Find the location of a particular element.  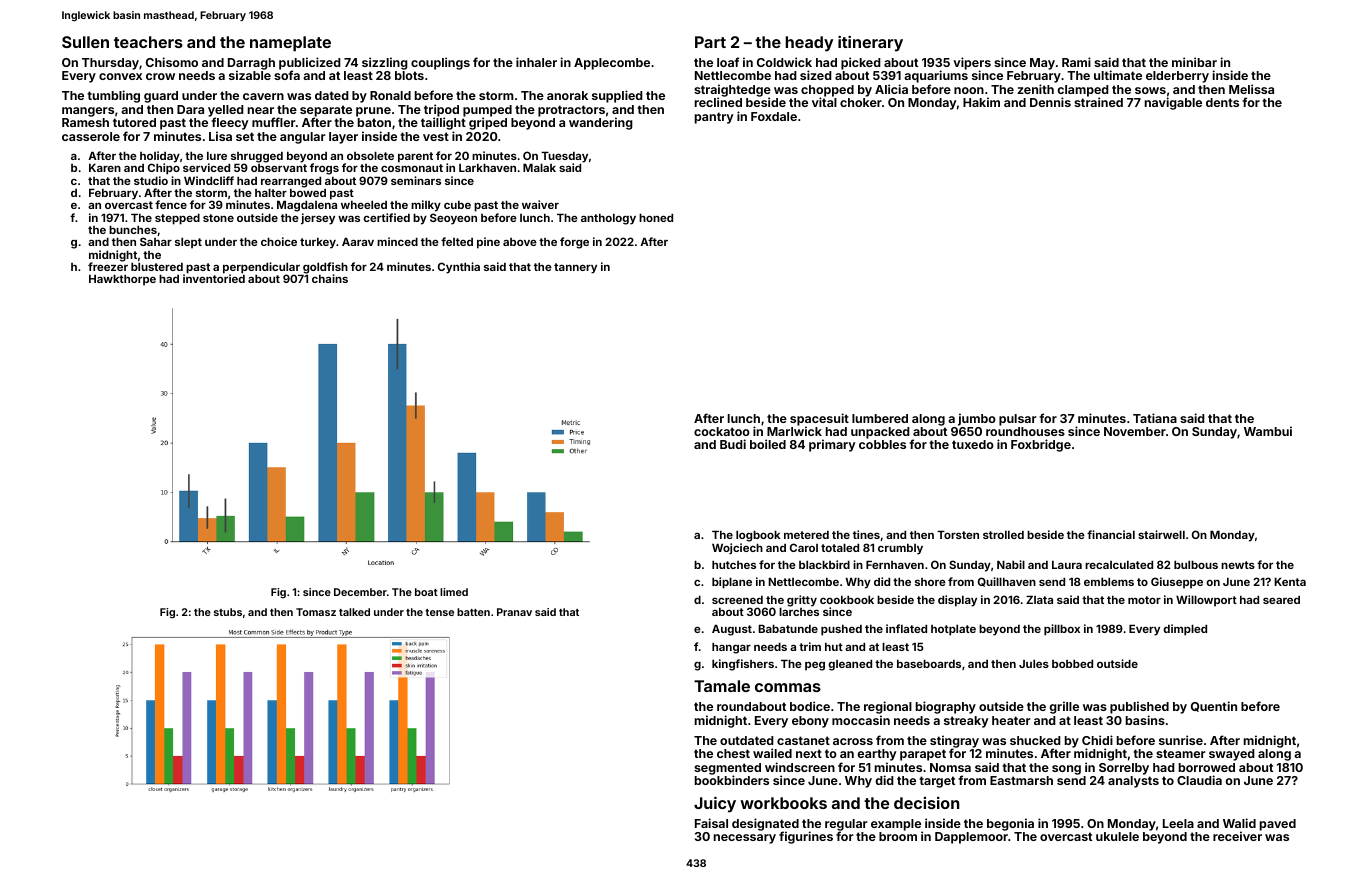

Faisal is located at coordinates (711, 823).
